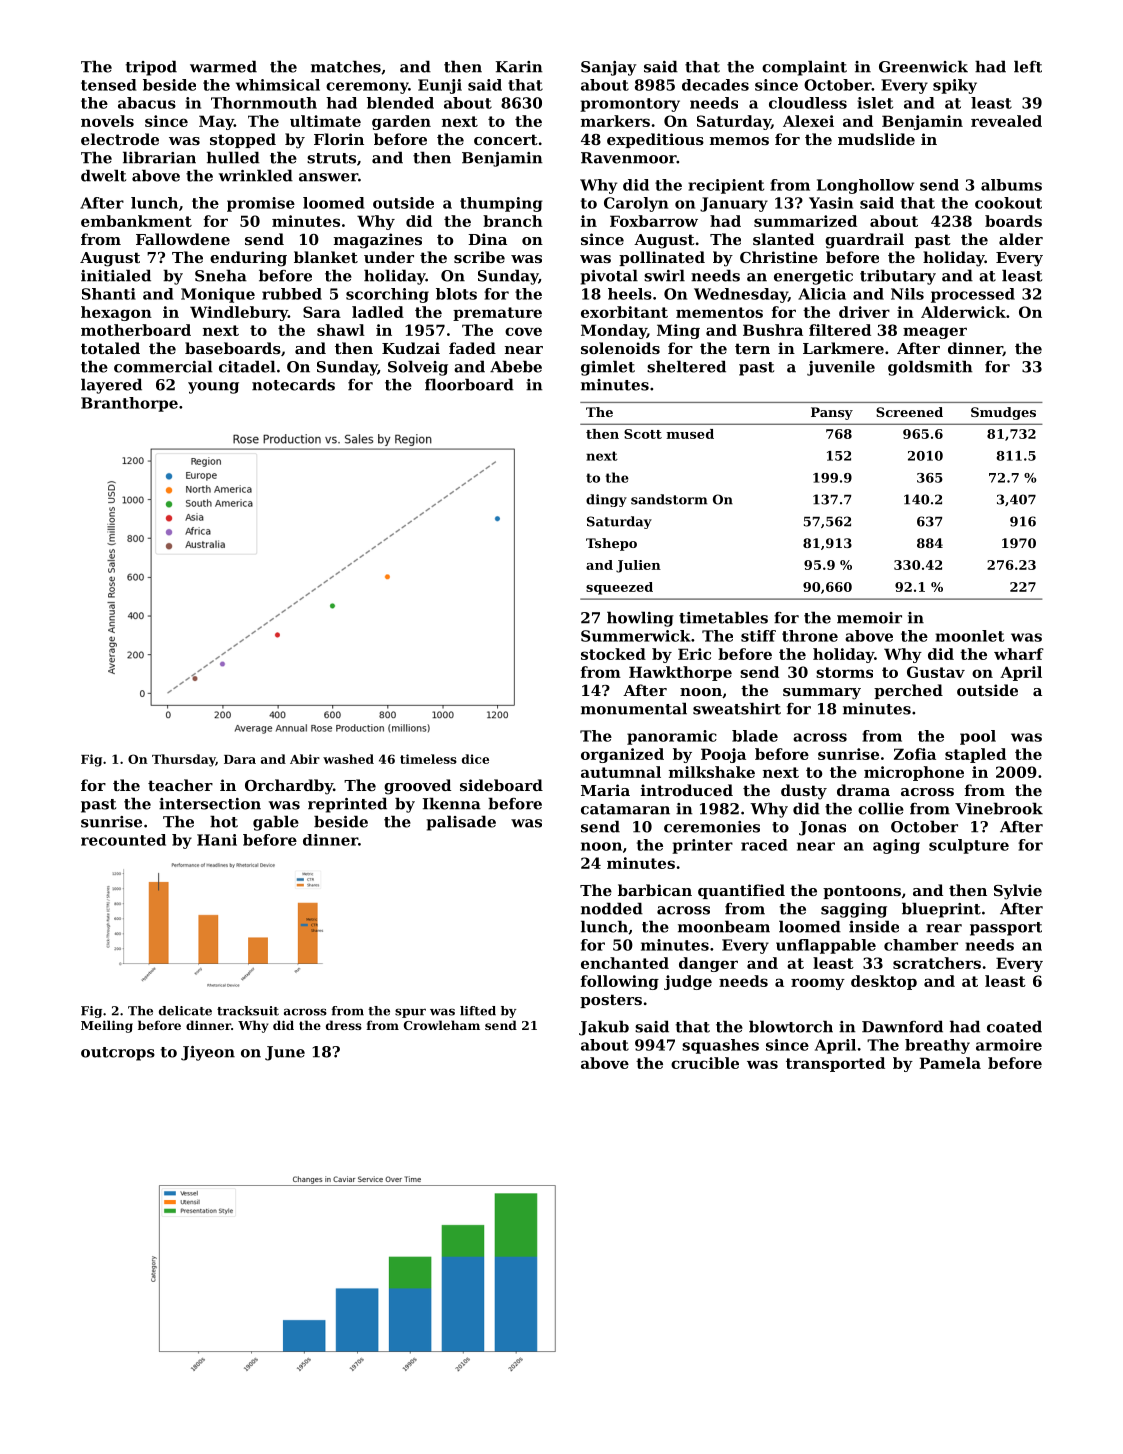 The height and width of the document is (1454, 1123). I want to click on Dara, so click(240, 759).
